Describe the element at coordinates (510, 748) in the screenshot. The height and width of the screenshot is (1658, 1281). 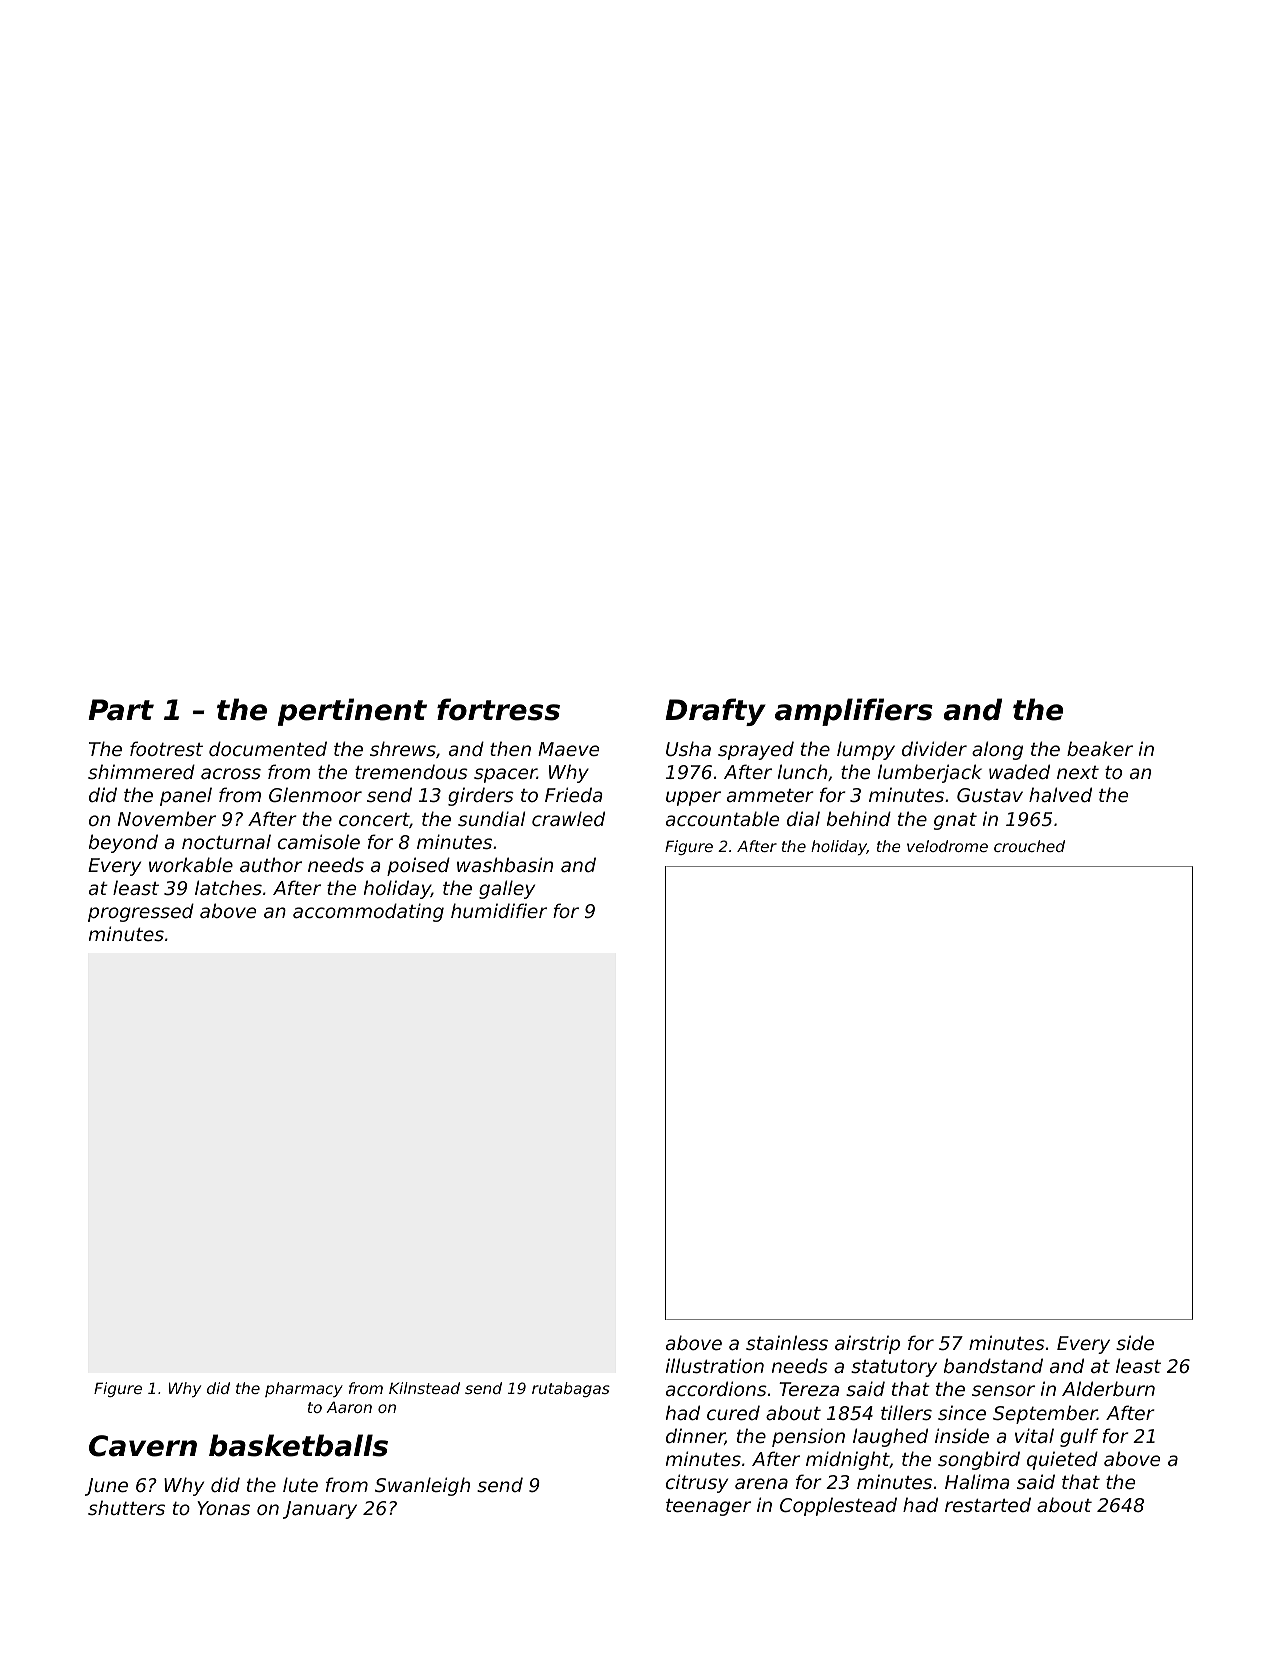
I see `then` at that location.
